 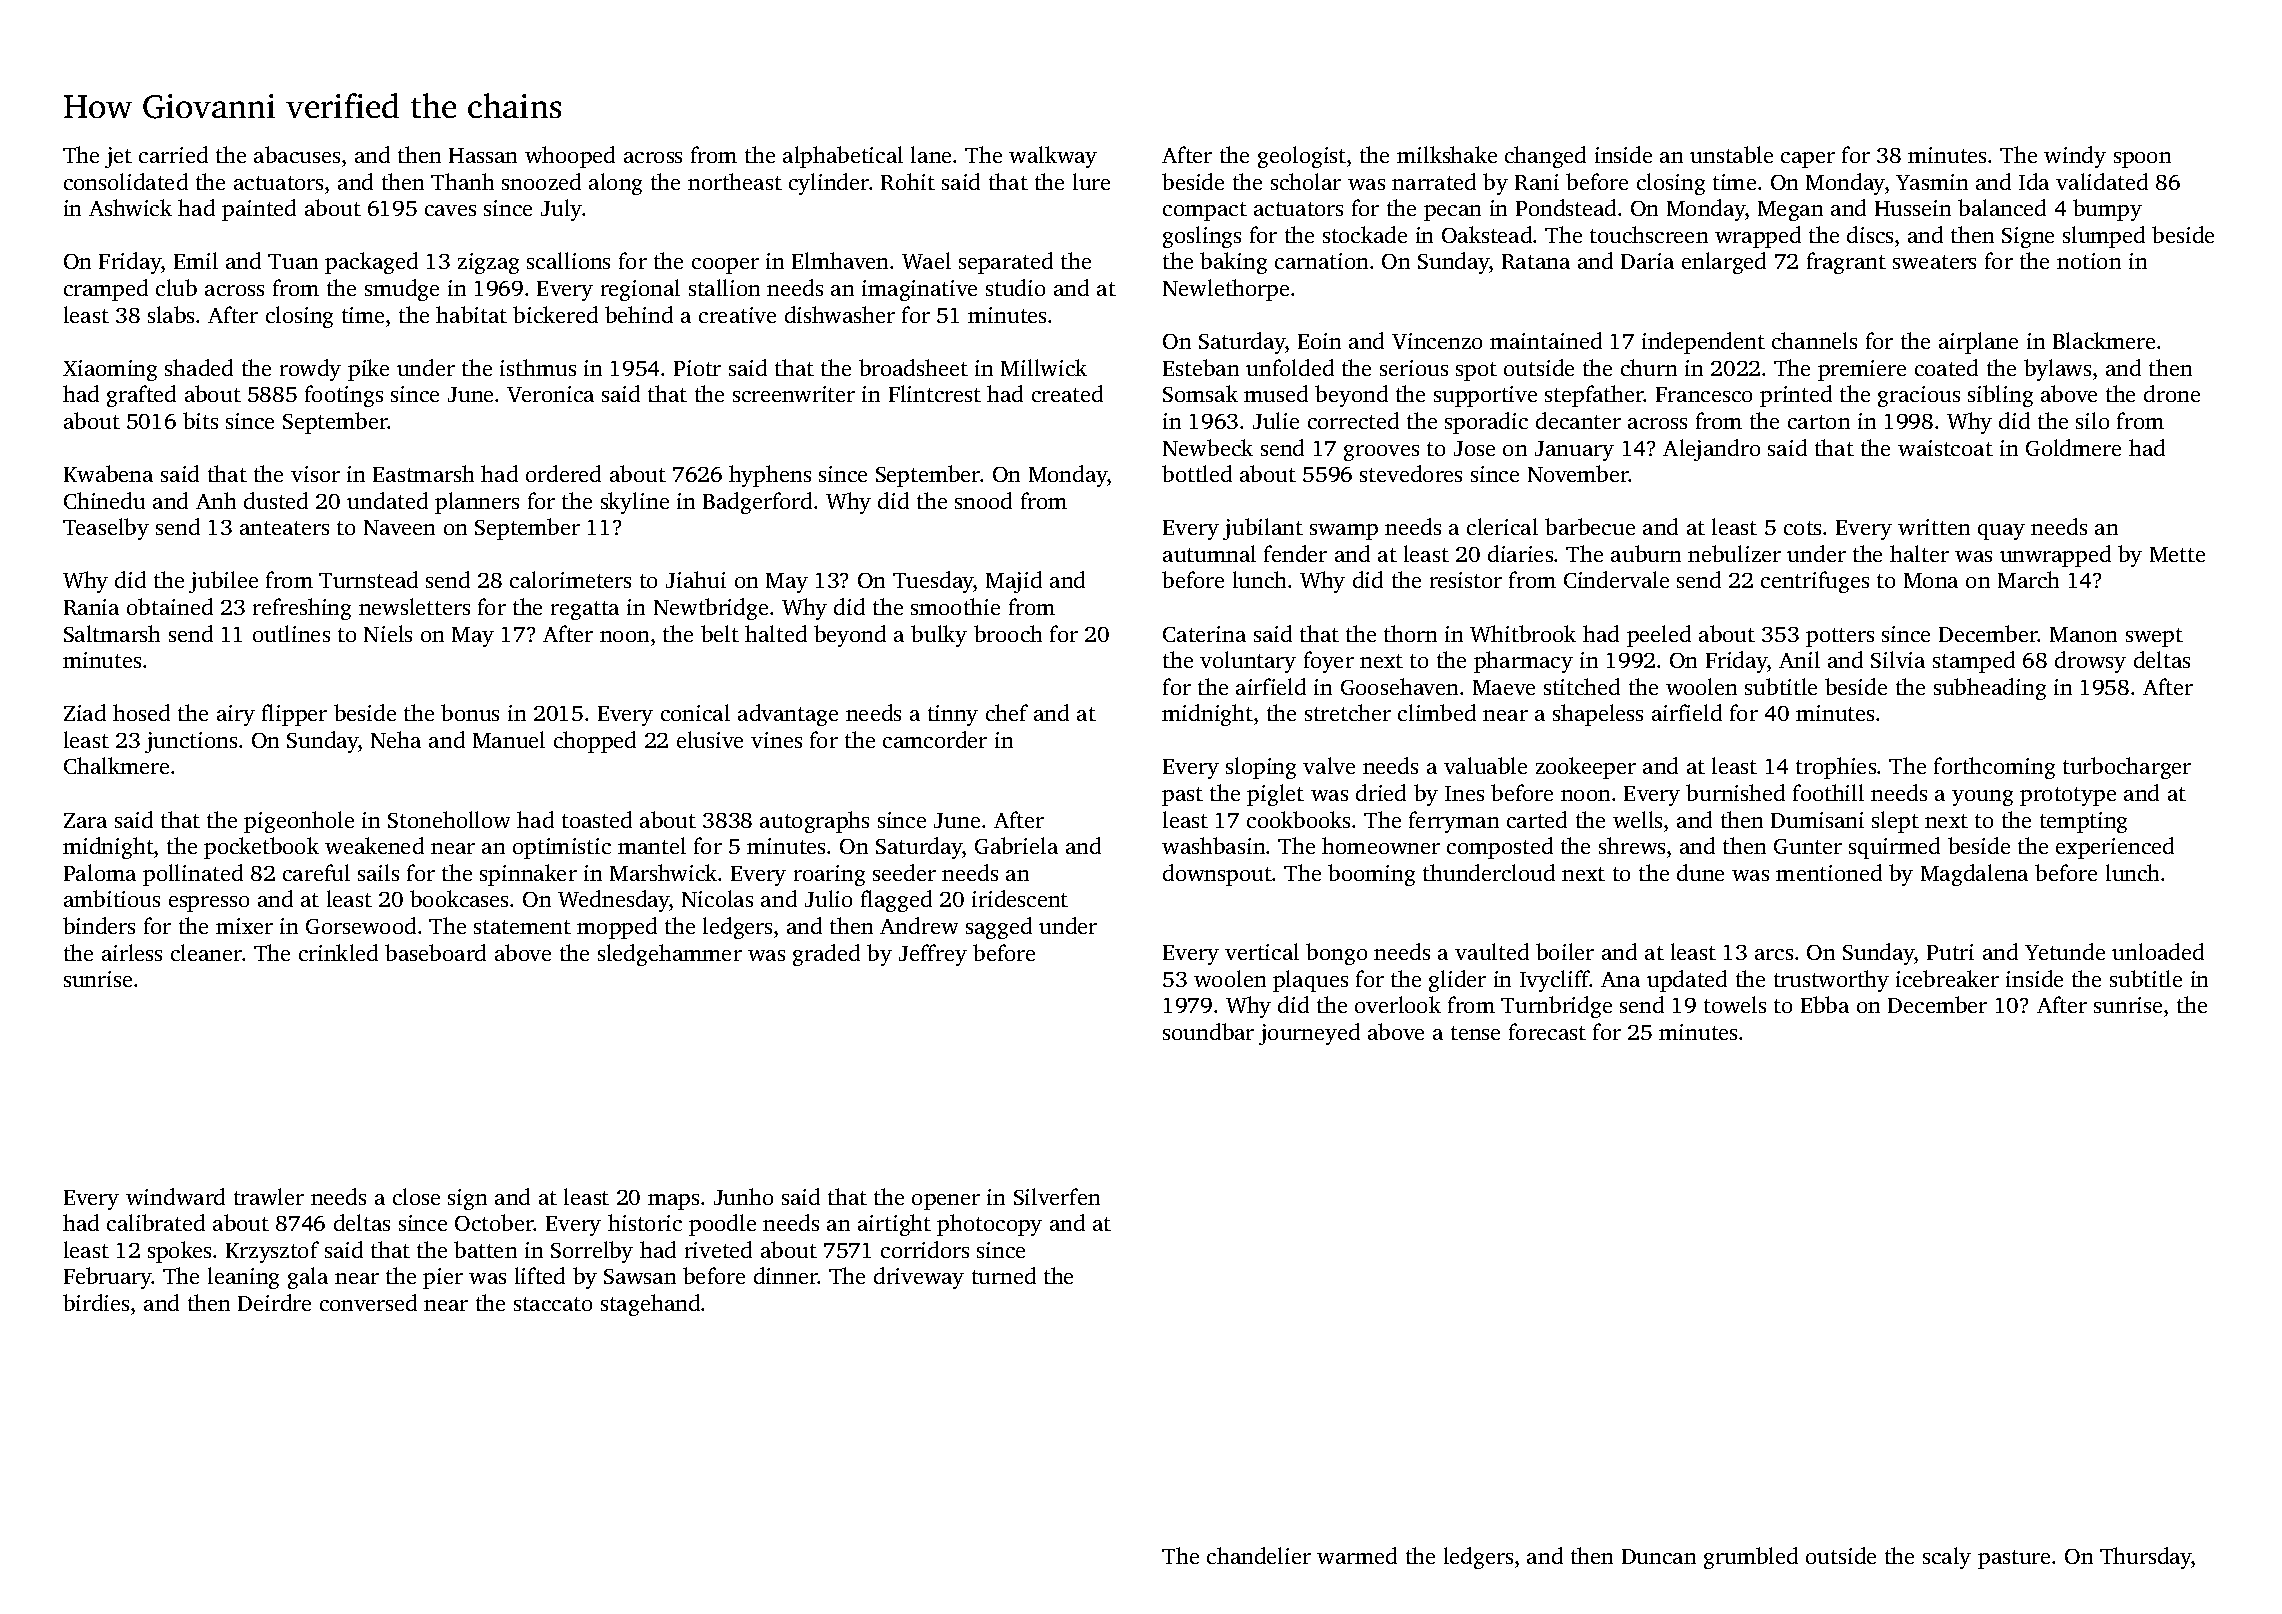 I want to click on optimistic, so click(x=562, y=848).
